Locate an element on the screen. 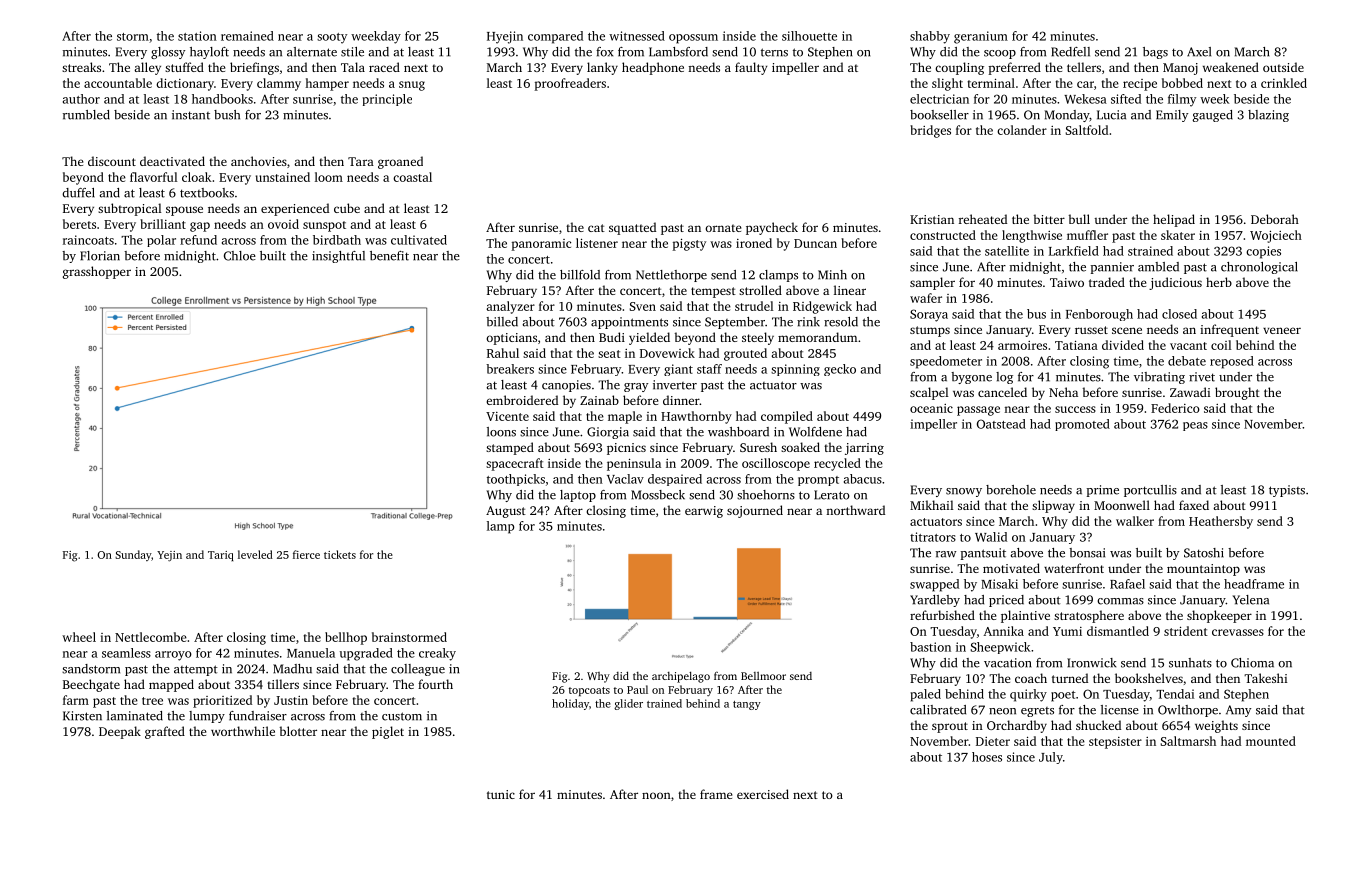 This screenshot has height=887, width=1372. compared is located at coordinates (555, 37).
